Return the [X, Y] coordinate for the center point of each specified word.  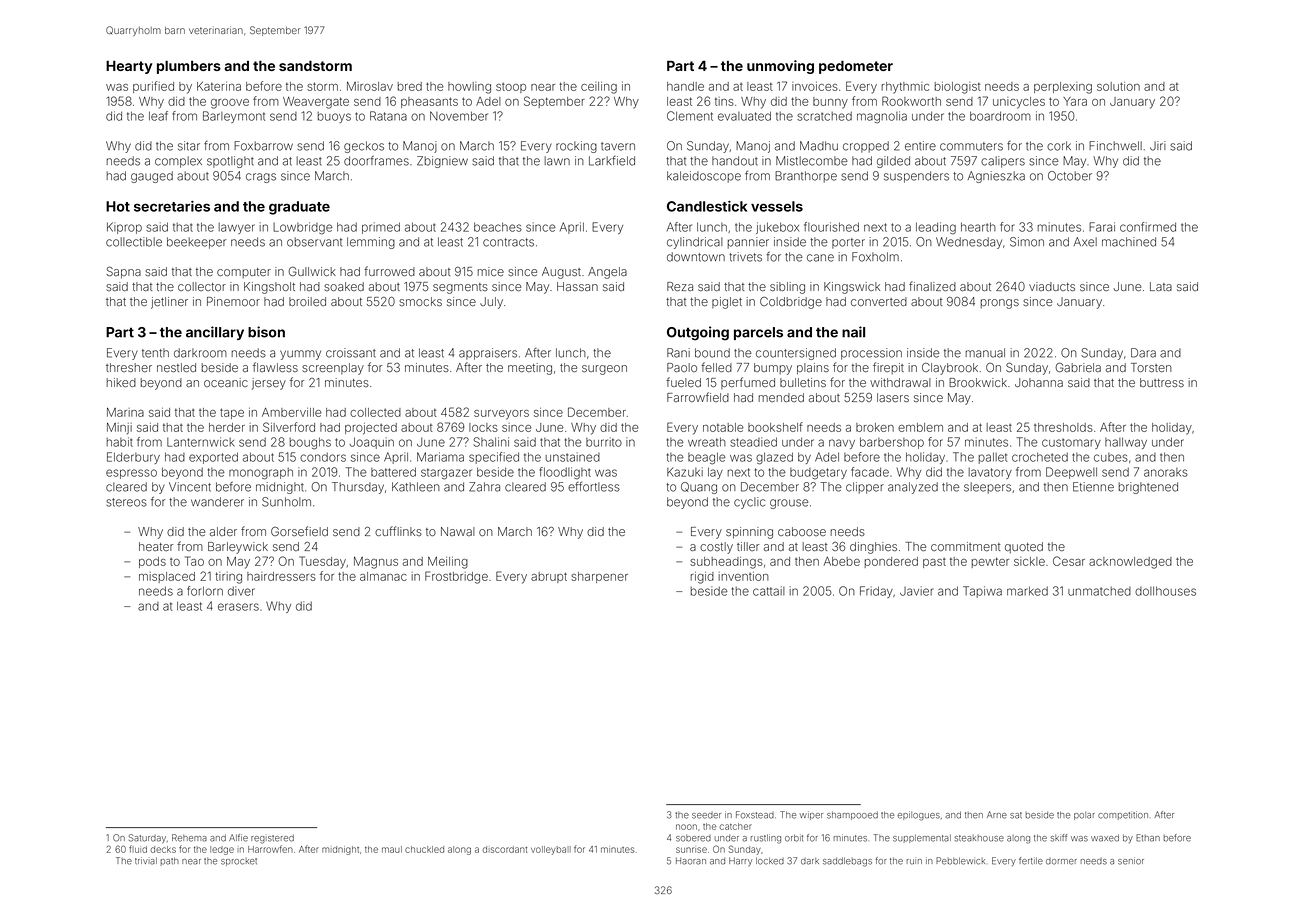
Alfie [238, 838]
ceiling [599, 88]
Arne [997, 815]
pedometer [856, 67]
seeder [706, 815]
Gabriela [1078, 367]
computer [244, 273]
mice [491, 271]
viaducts [1052, 286]
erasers [238, 607]
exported [213, 458]
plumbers [189, 67]
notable [723, 427]
